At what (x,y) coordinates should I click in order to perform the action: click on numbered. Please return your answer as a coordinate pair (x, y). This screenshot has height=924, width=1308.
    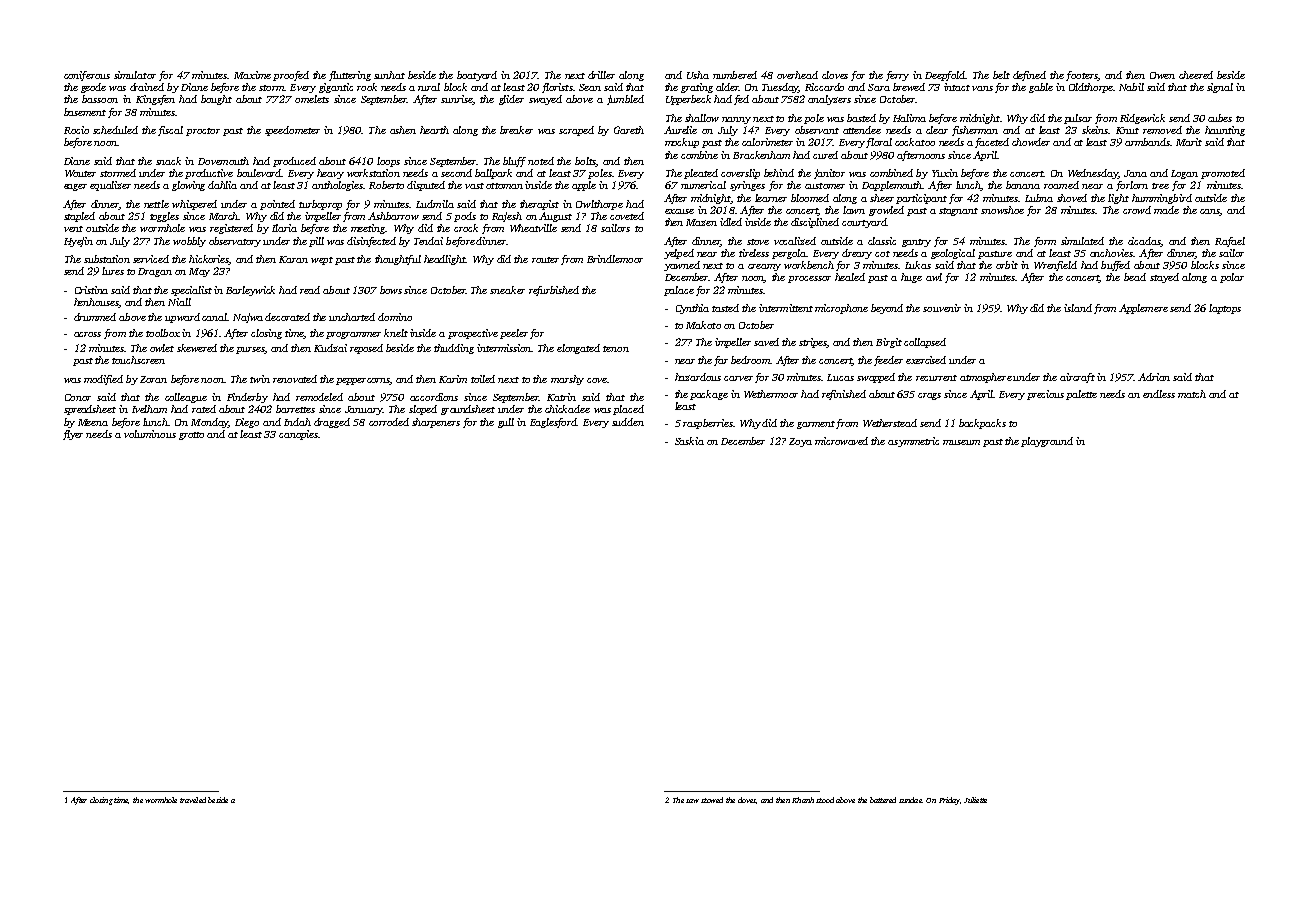
    Looking at the image, I should click on (735, 75).
